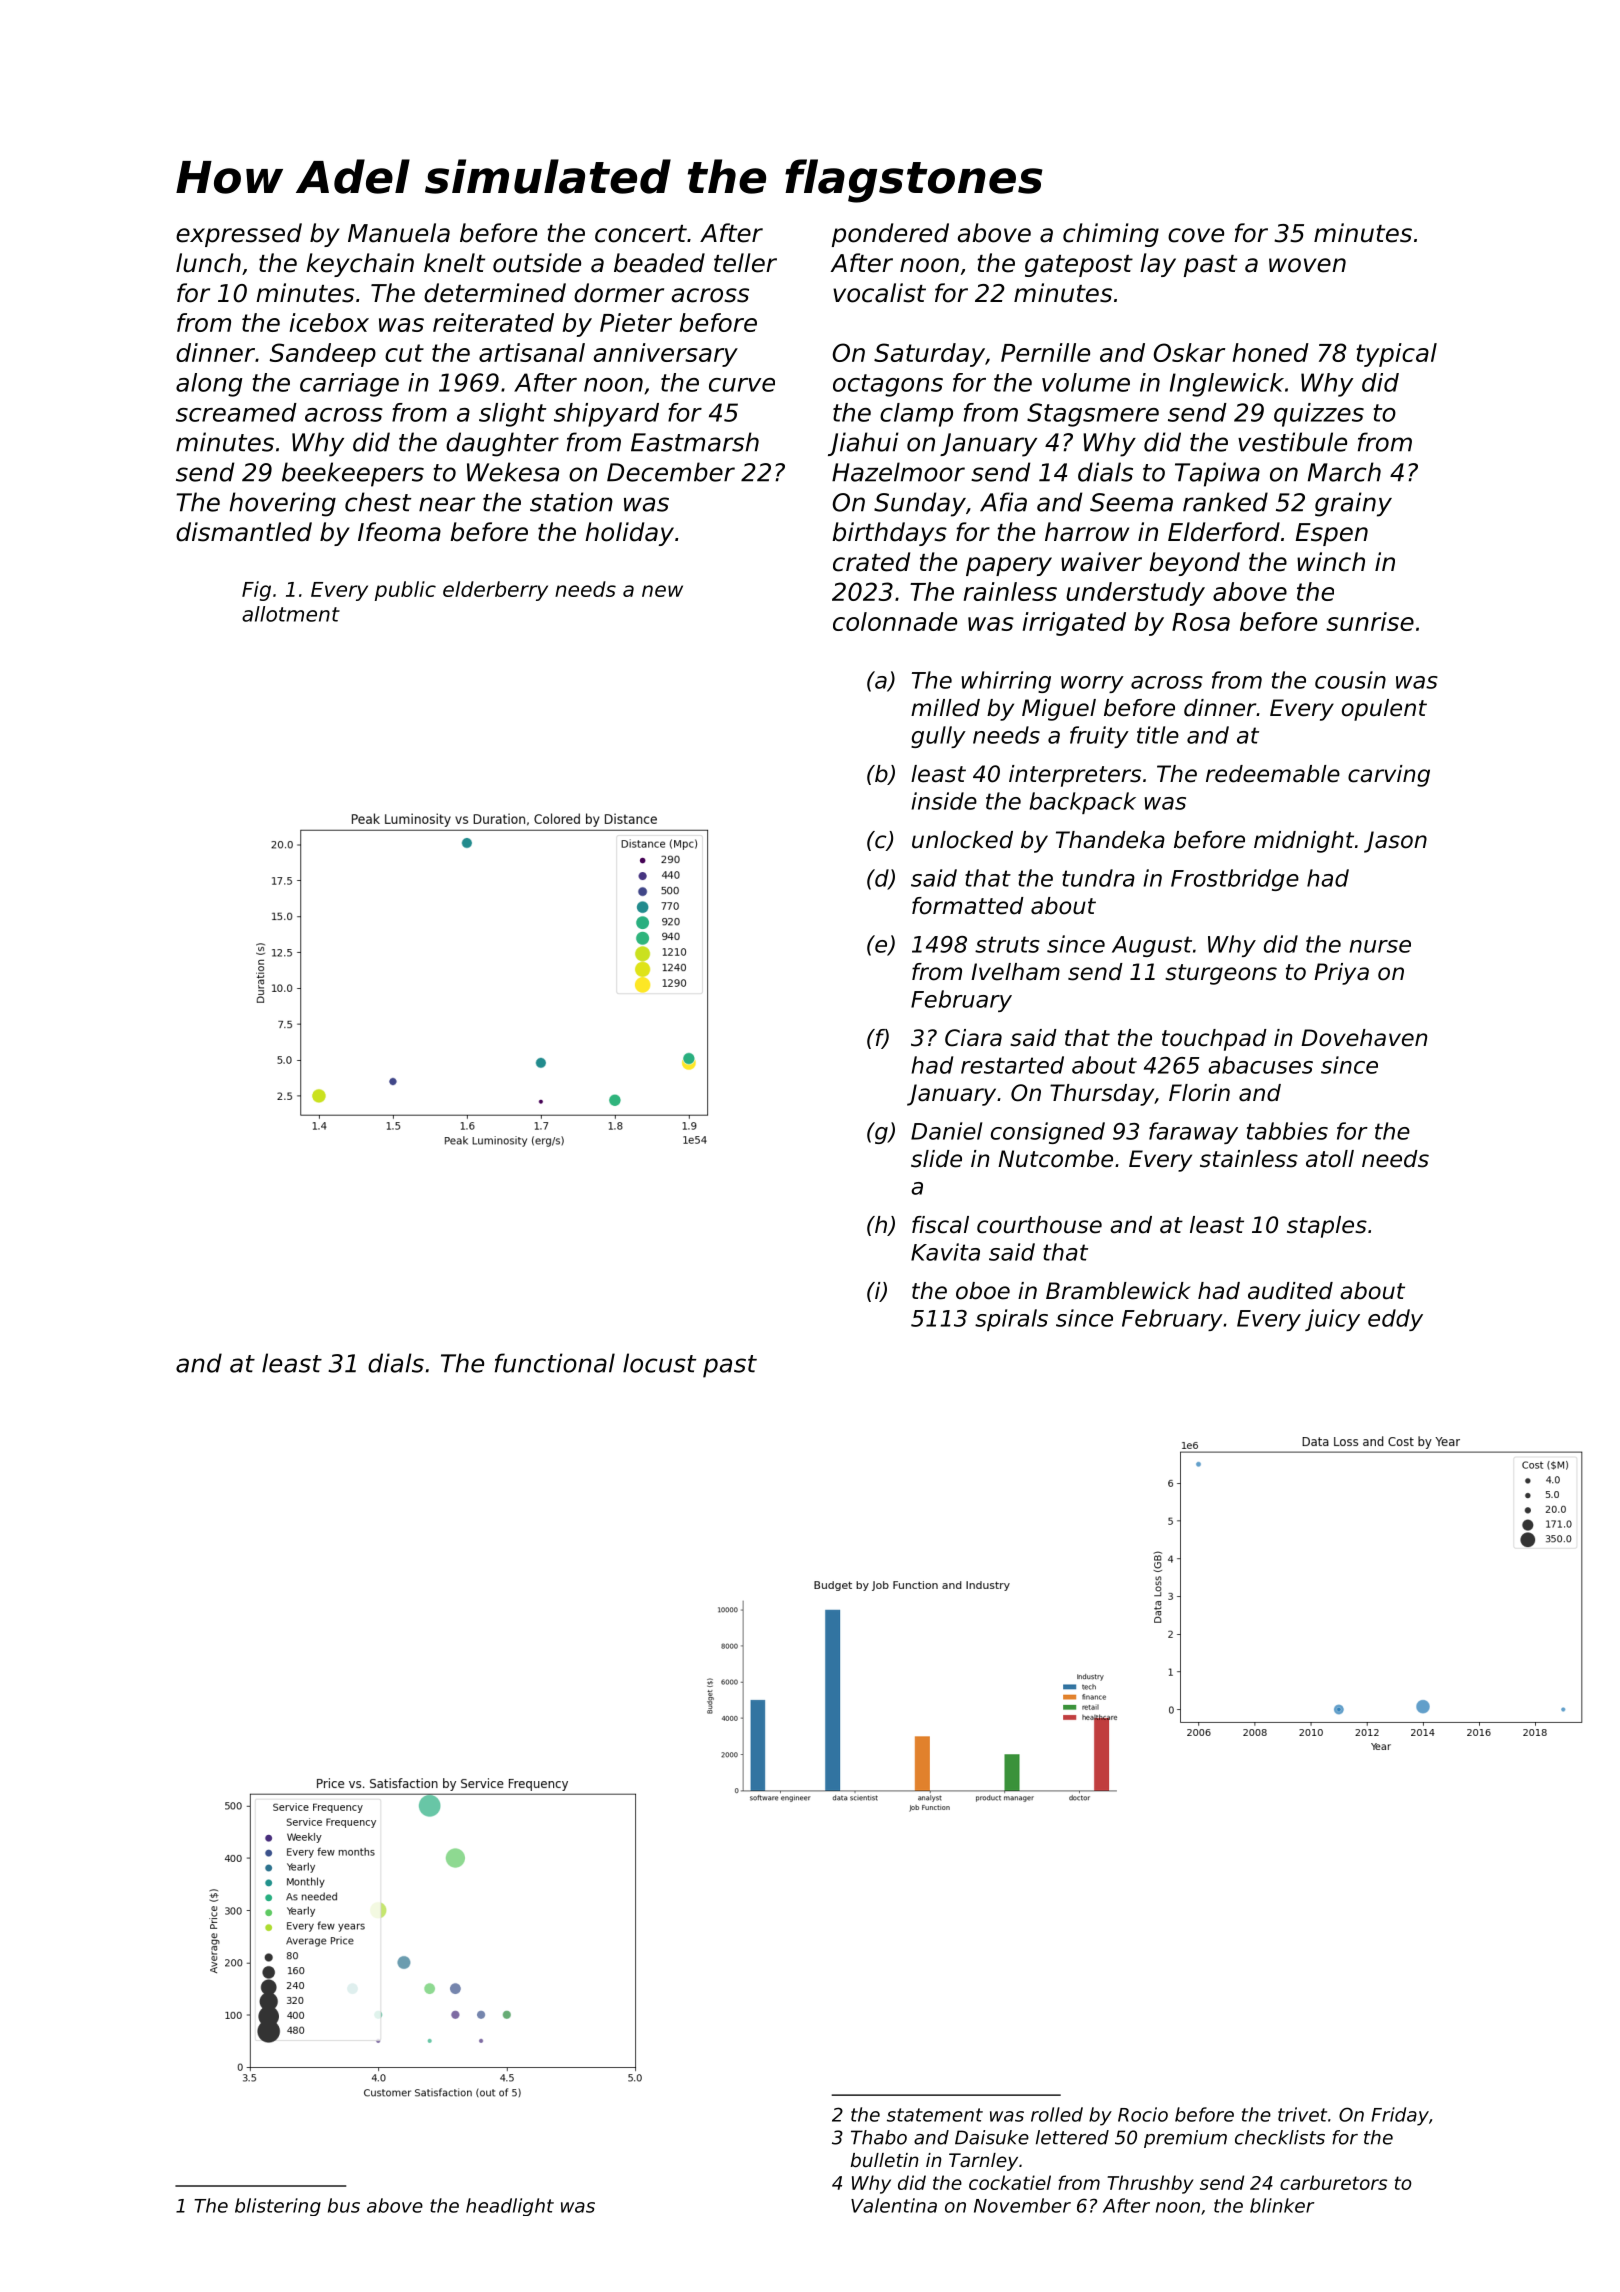 This page has width=1620, height=2292. I want to click on pondered, so click(890, 235).
